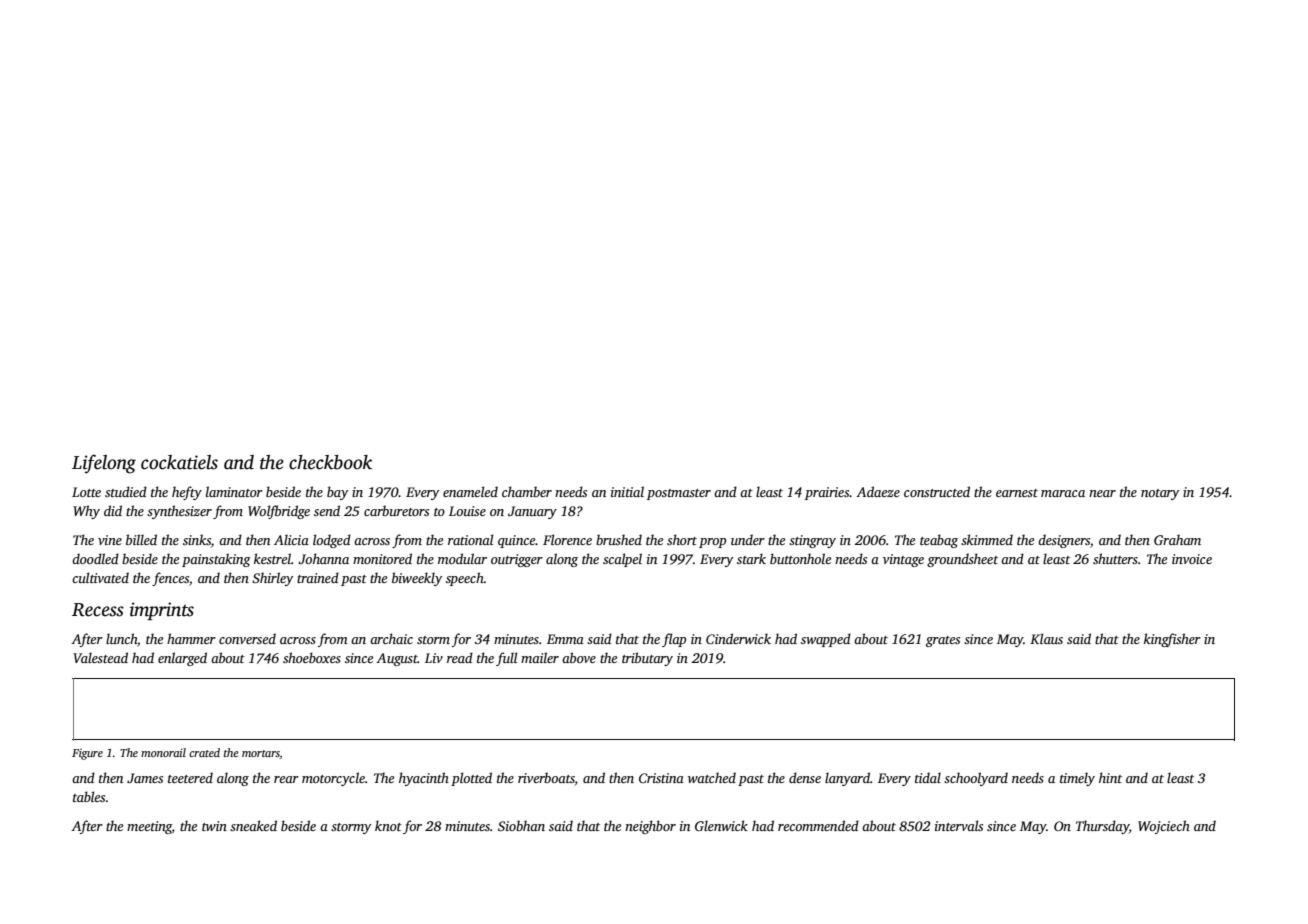  What do you see at coordinates (261, 754) in the screenshot?
I see `mortars` at bounding box center [261, 754].
